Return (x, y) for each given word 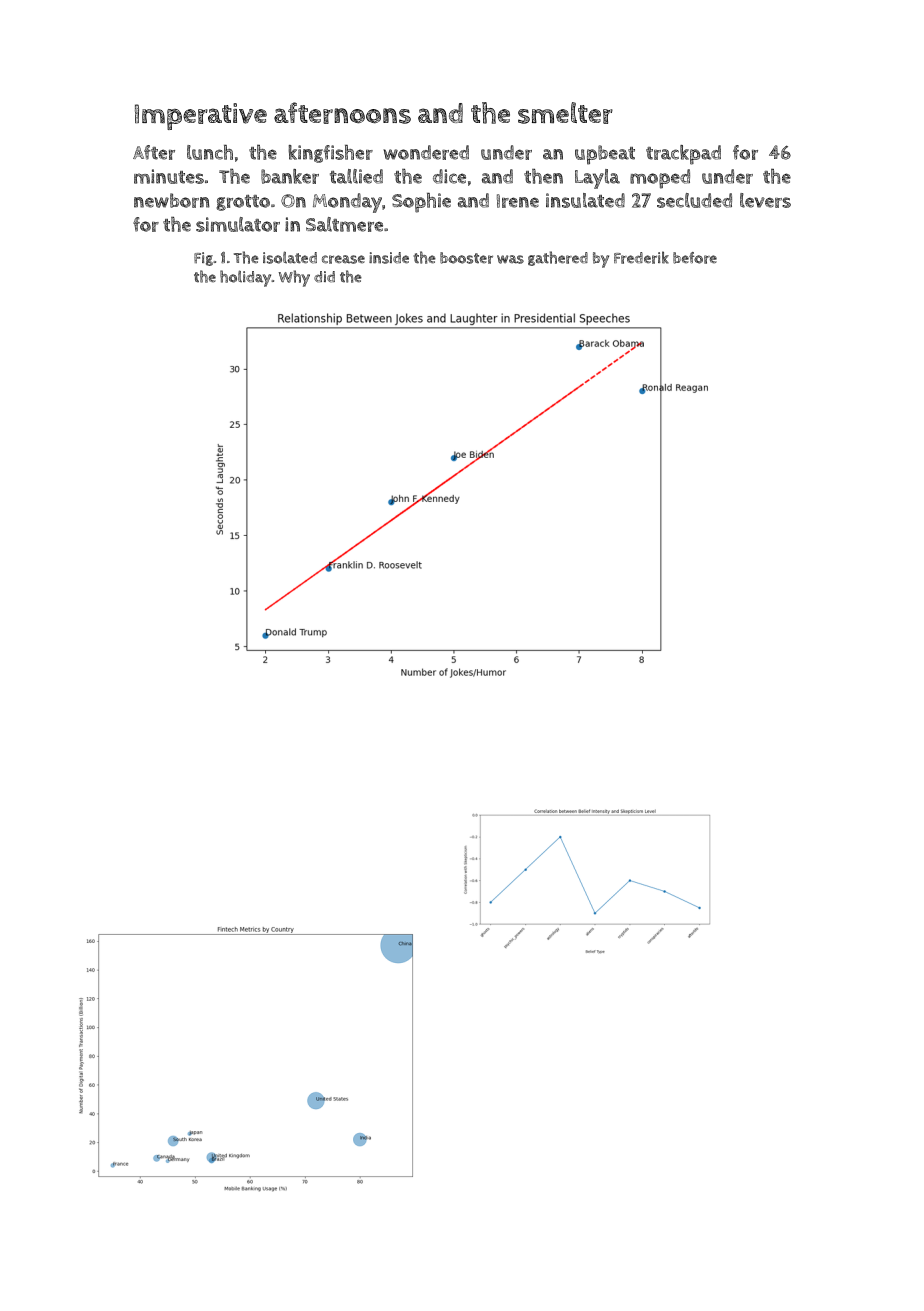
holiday (246, 278)
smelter (565, 113)
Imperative (201, 116)
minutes (169, 176)
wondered (426, 152)
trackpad (683, 155)
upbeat (605, 155)
